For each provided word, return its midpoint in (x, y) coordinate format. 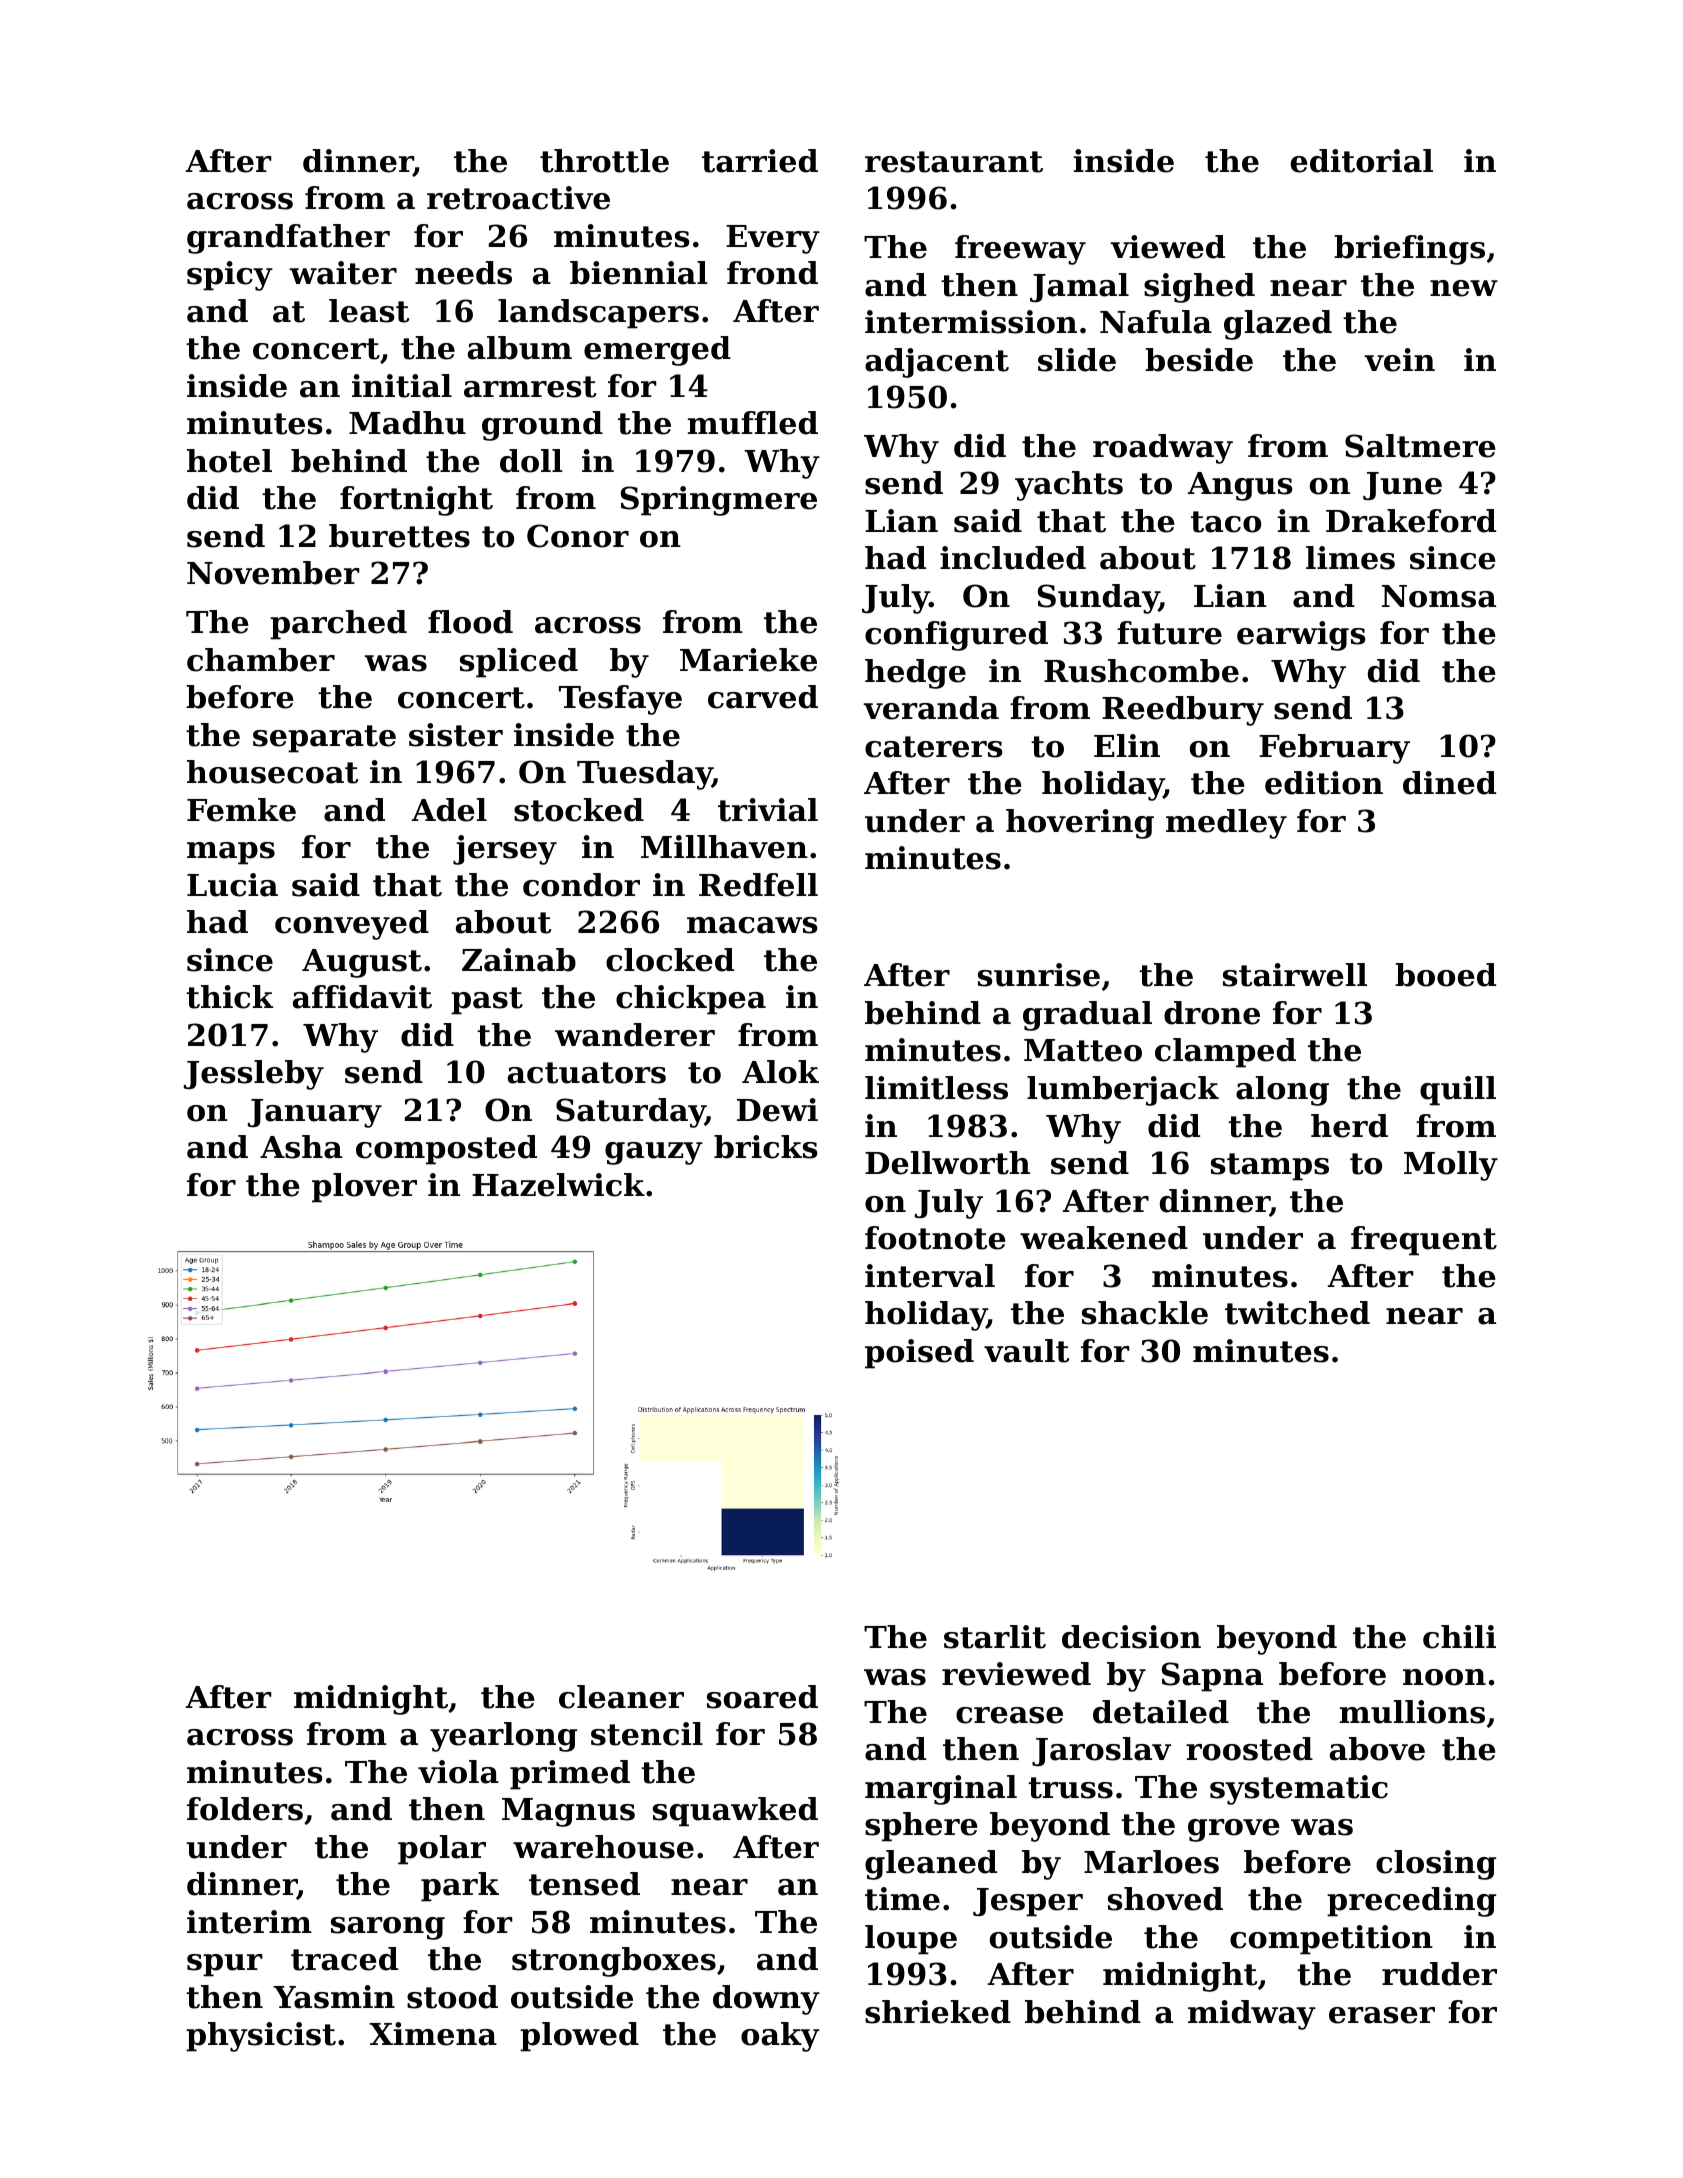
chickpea (691, 1000)
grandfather (288, 239)
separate (324, 739)
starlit (995, 1637)
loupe (911, 1940)
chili (1459, 1637)
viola (458, 1772)
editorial (1362, 161)
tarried (760, 161)
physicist (261, 2037)
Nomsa (1439, 596)
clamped (1225, 1053)
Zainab (519, 960)
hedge (915, 674)
